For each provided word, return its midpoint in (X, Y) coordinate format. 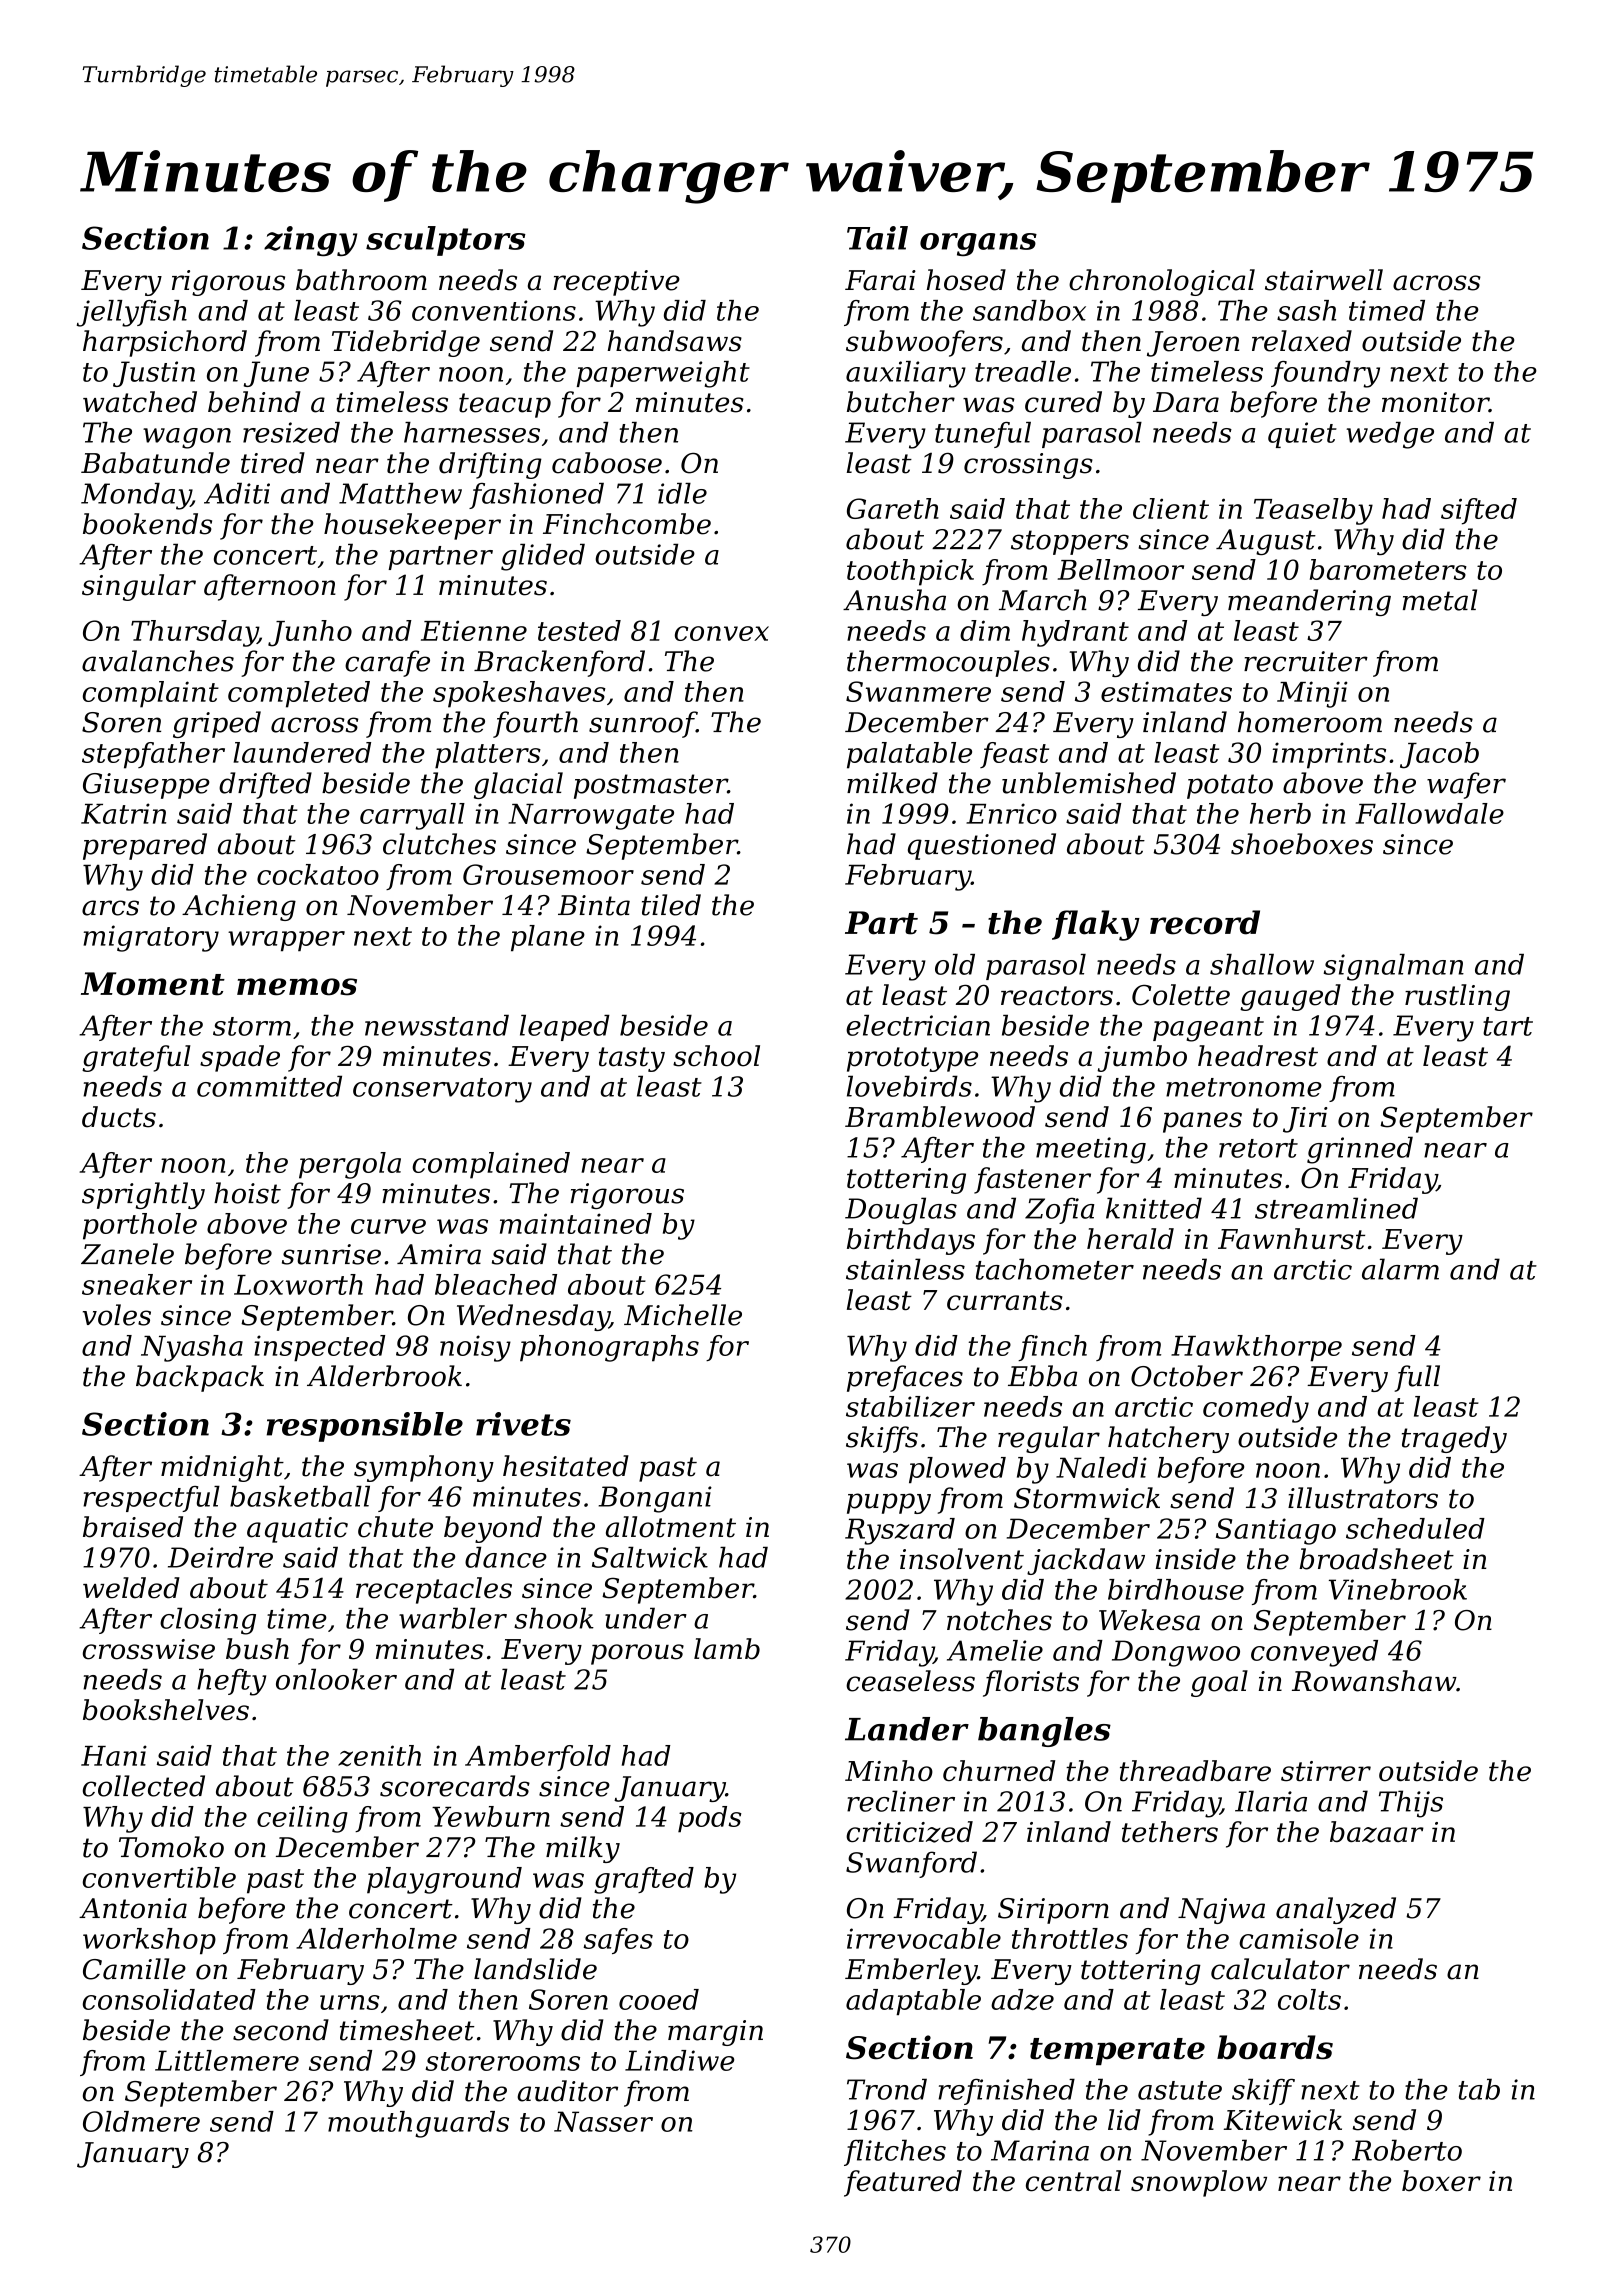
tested (579, 630)
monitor (1435, 402)
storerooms (502, 2061)
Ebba (1042, 1376)
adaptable (913, 2002)
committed (269, 1086)
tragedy (1454, 1439)
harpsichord (165, 343)
